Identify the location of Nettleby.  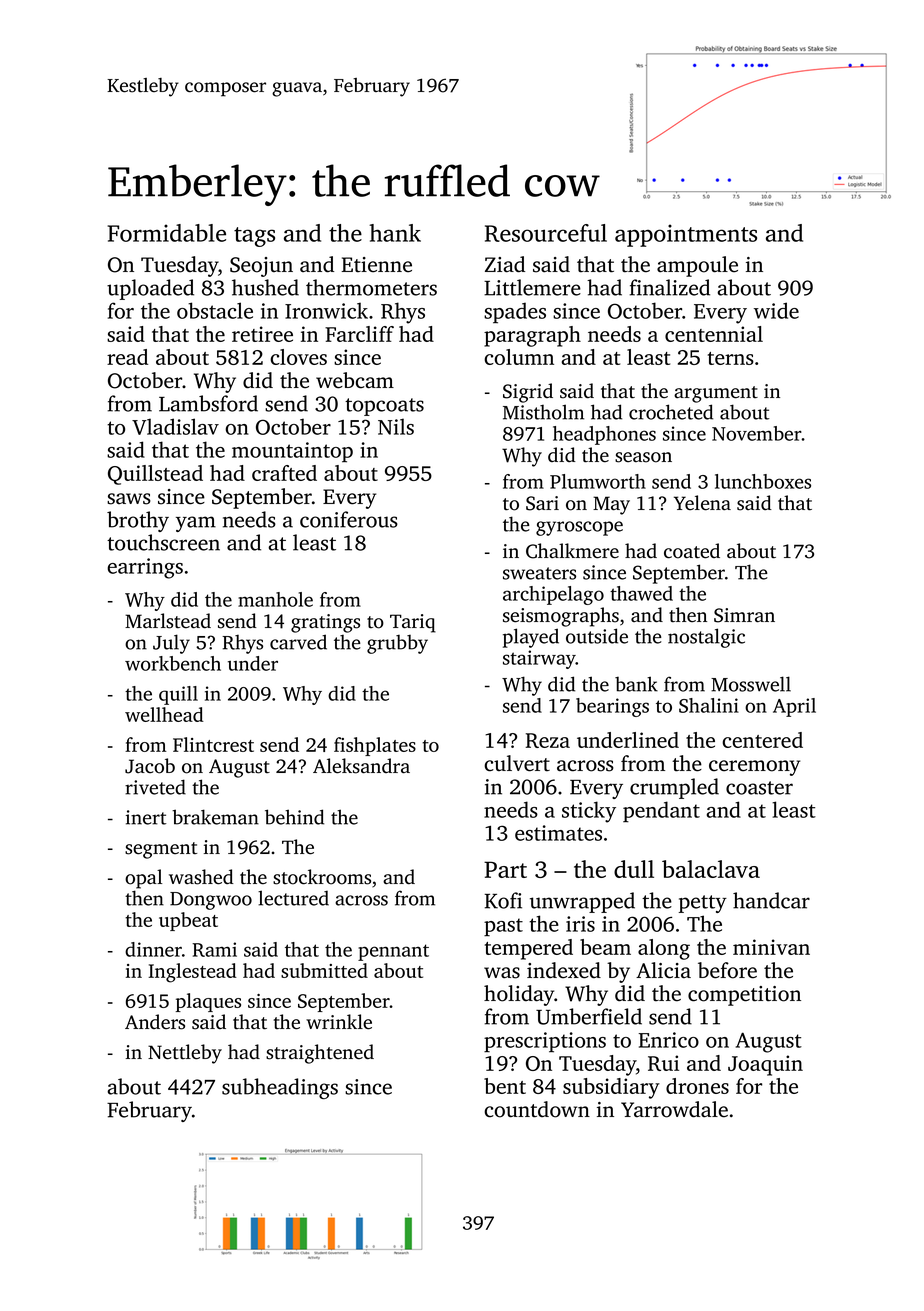
(185, 1054).
